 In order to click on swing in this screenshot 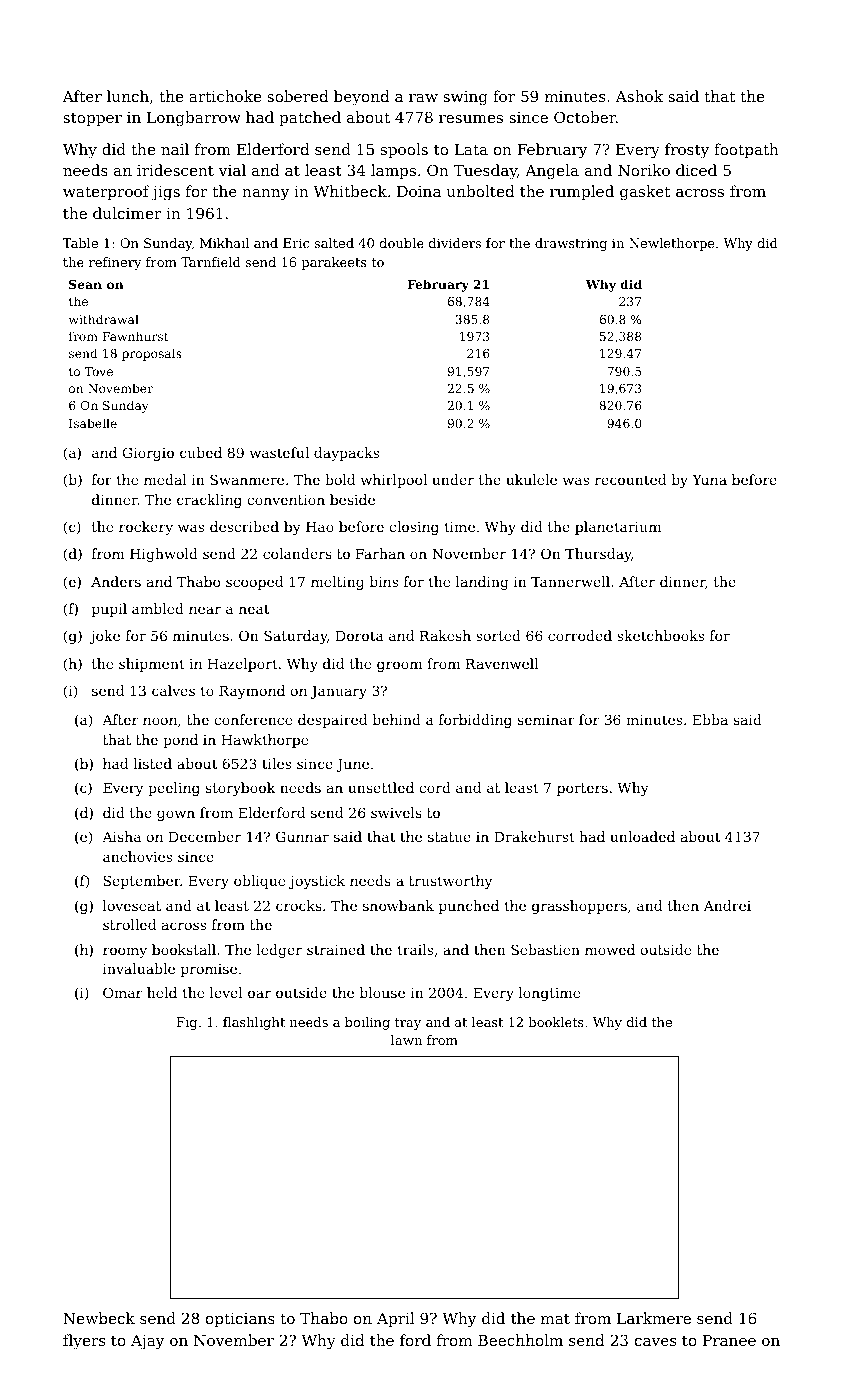, I will do `click(465, 98)`.
